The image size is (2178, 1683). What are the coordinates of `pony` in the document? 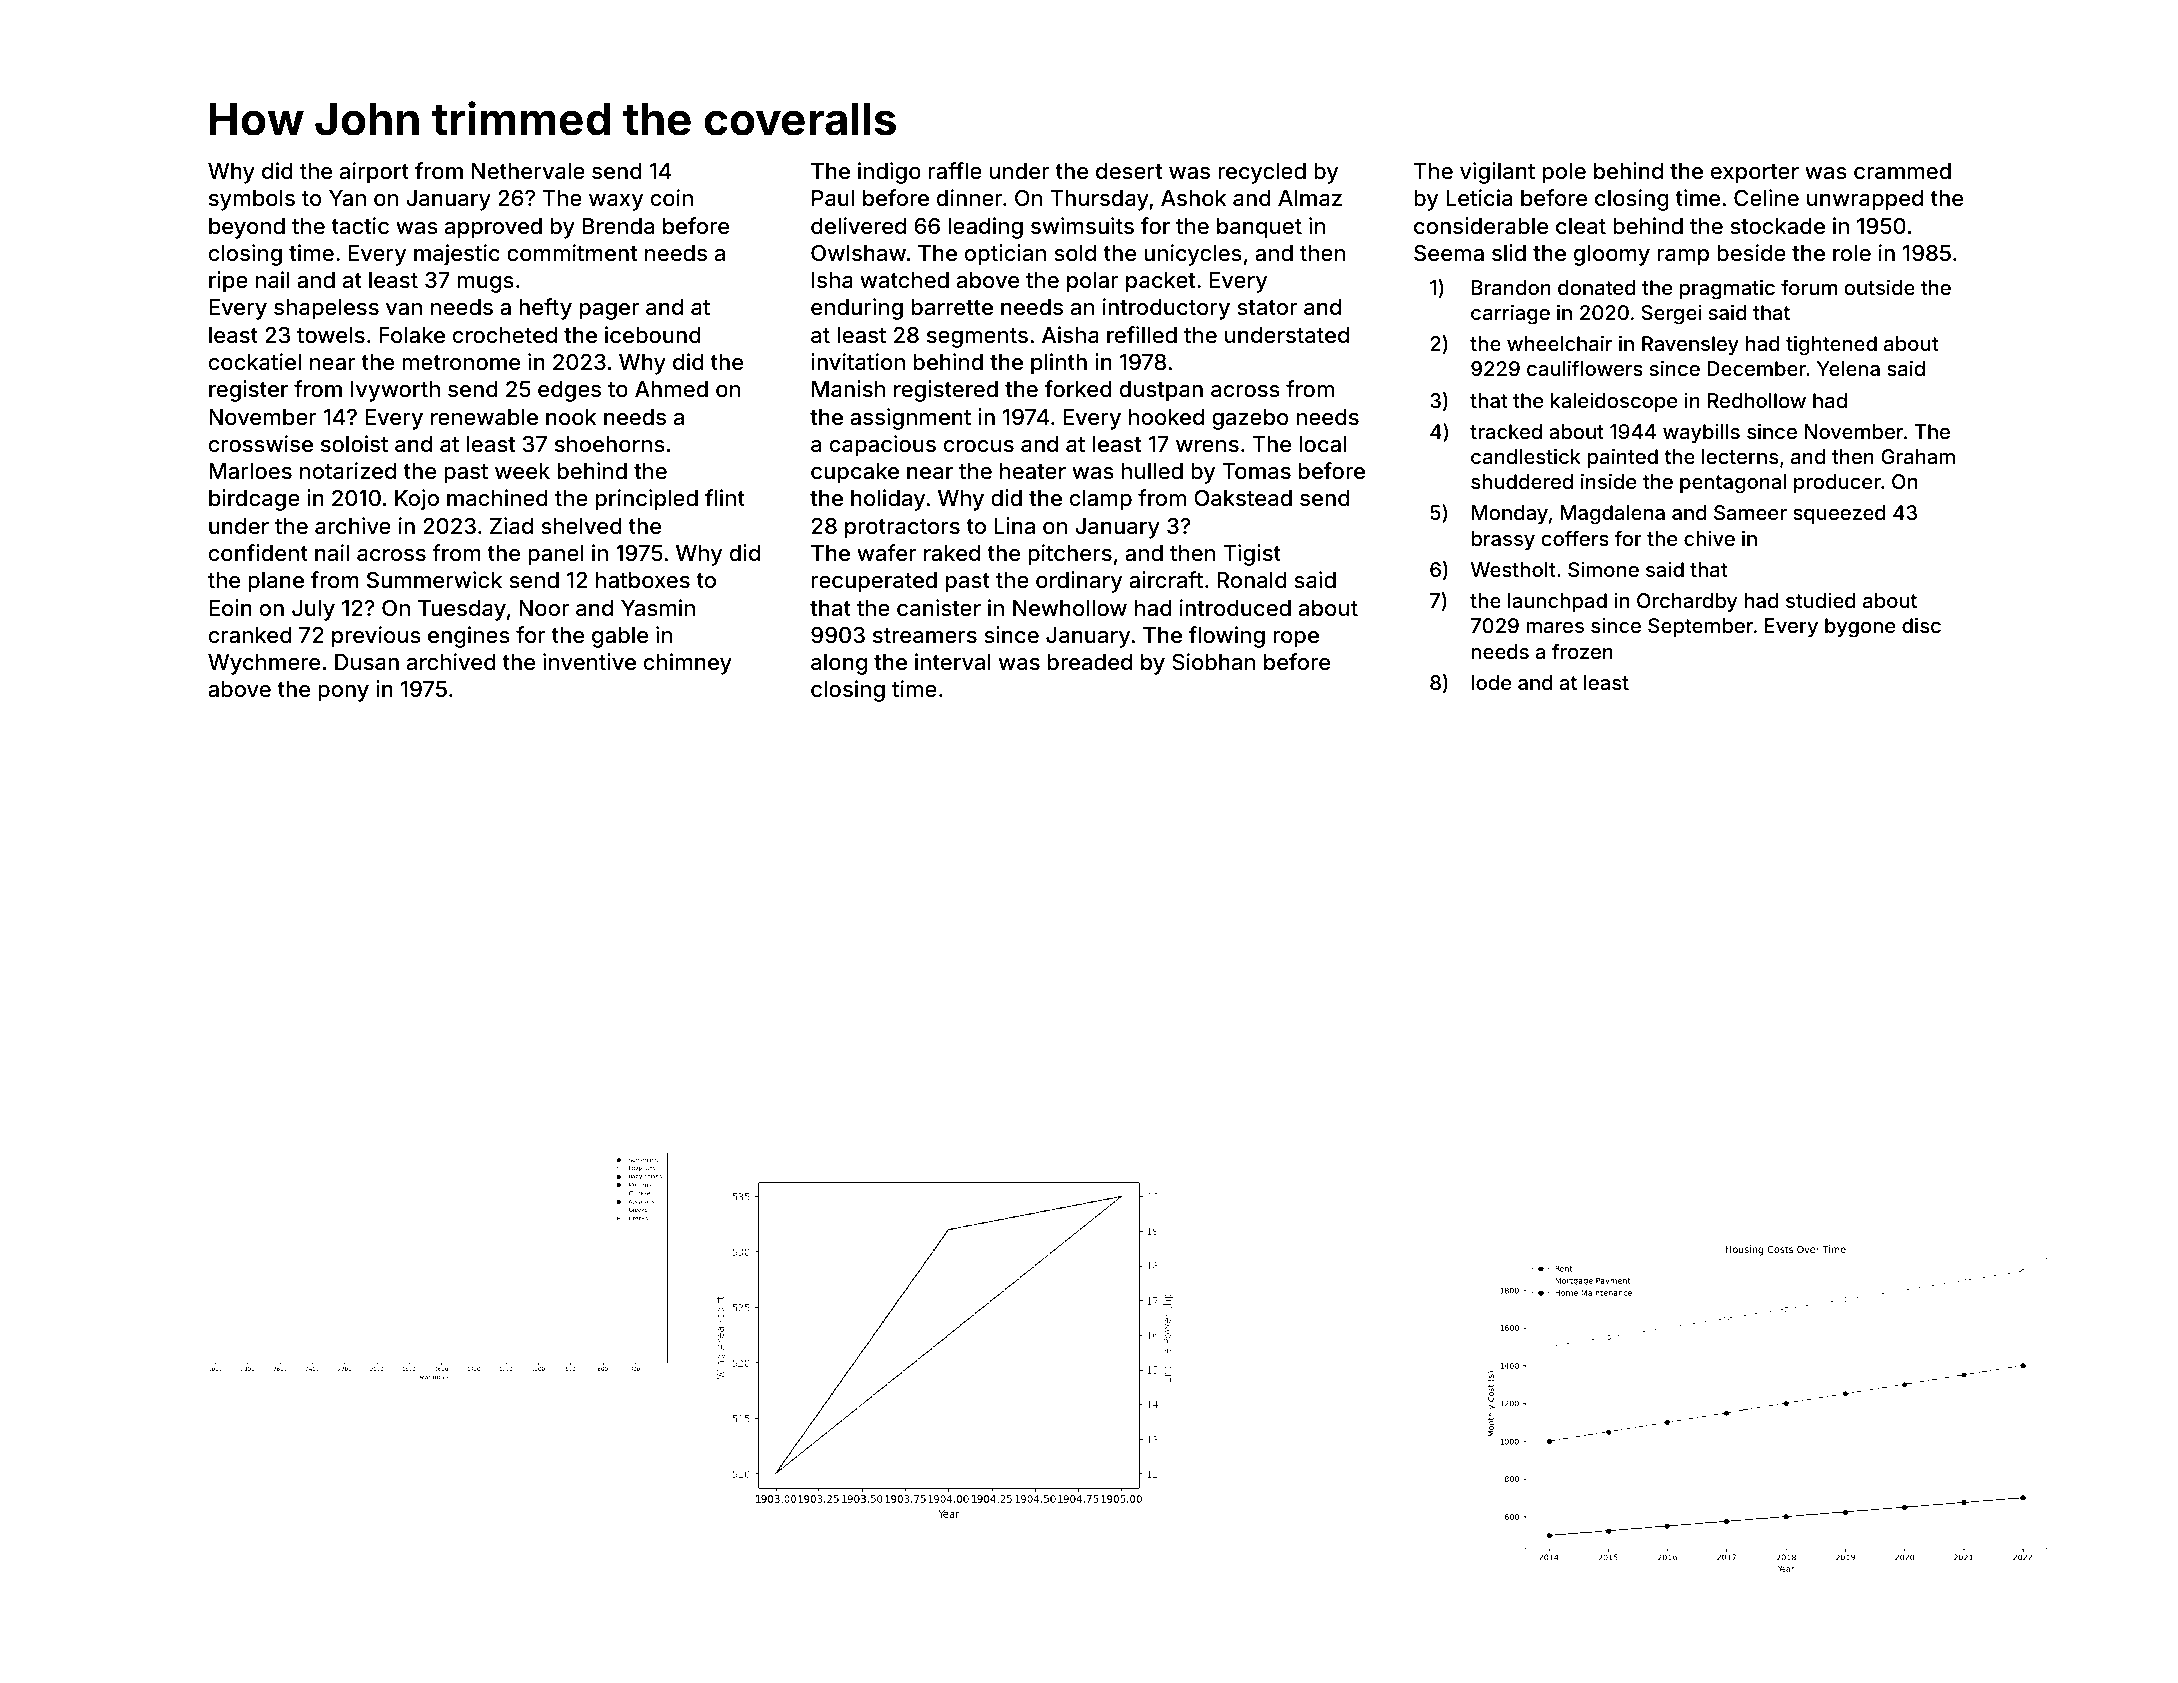 It's located at (343, 693).
